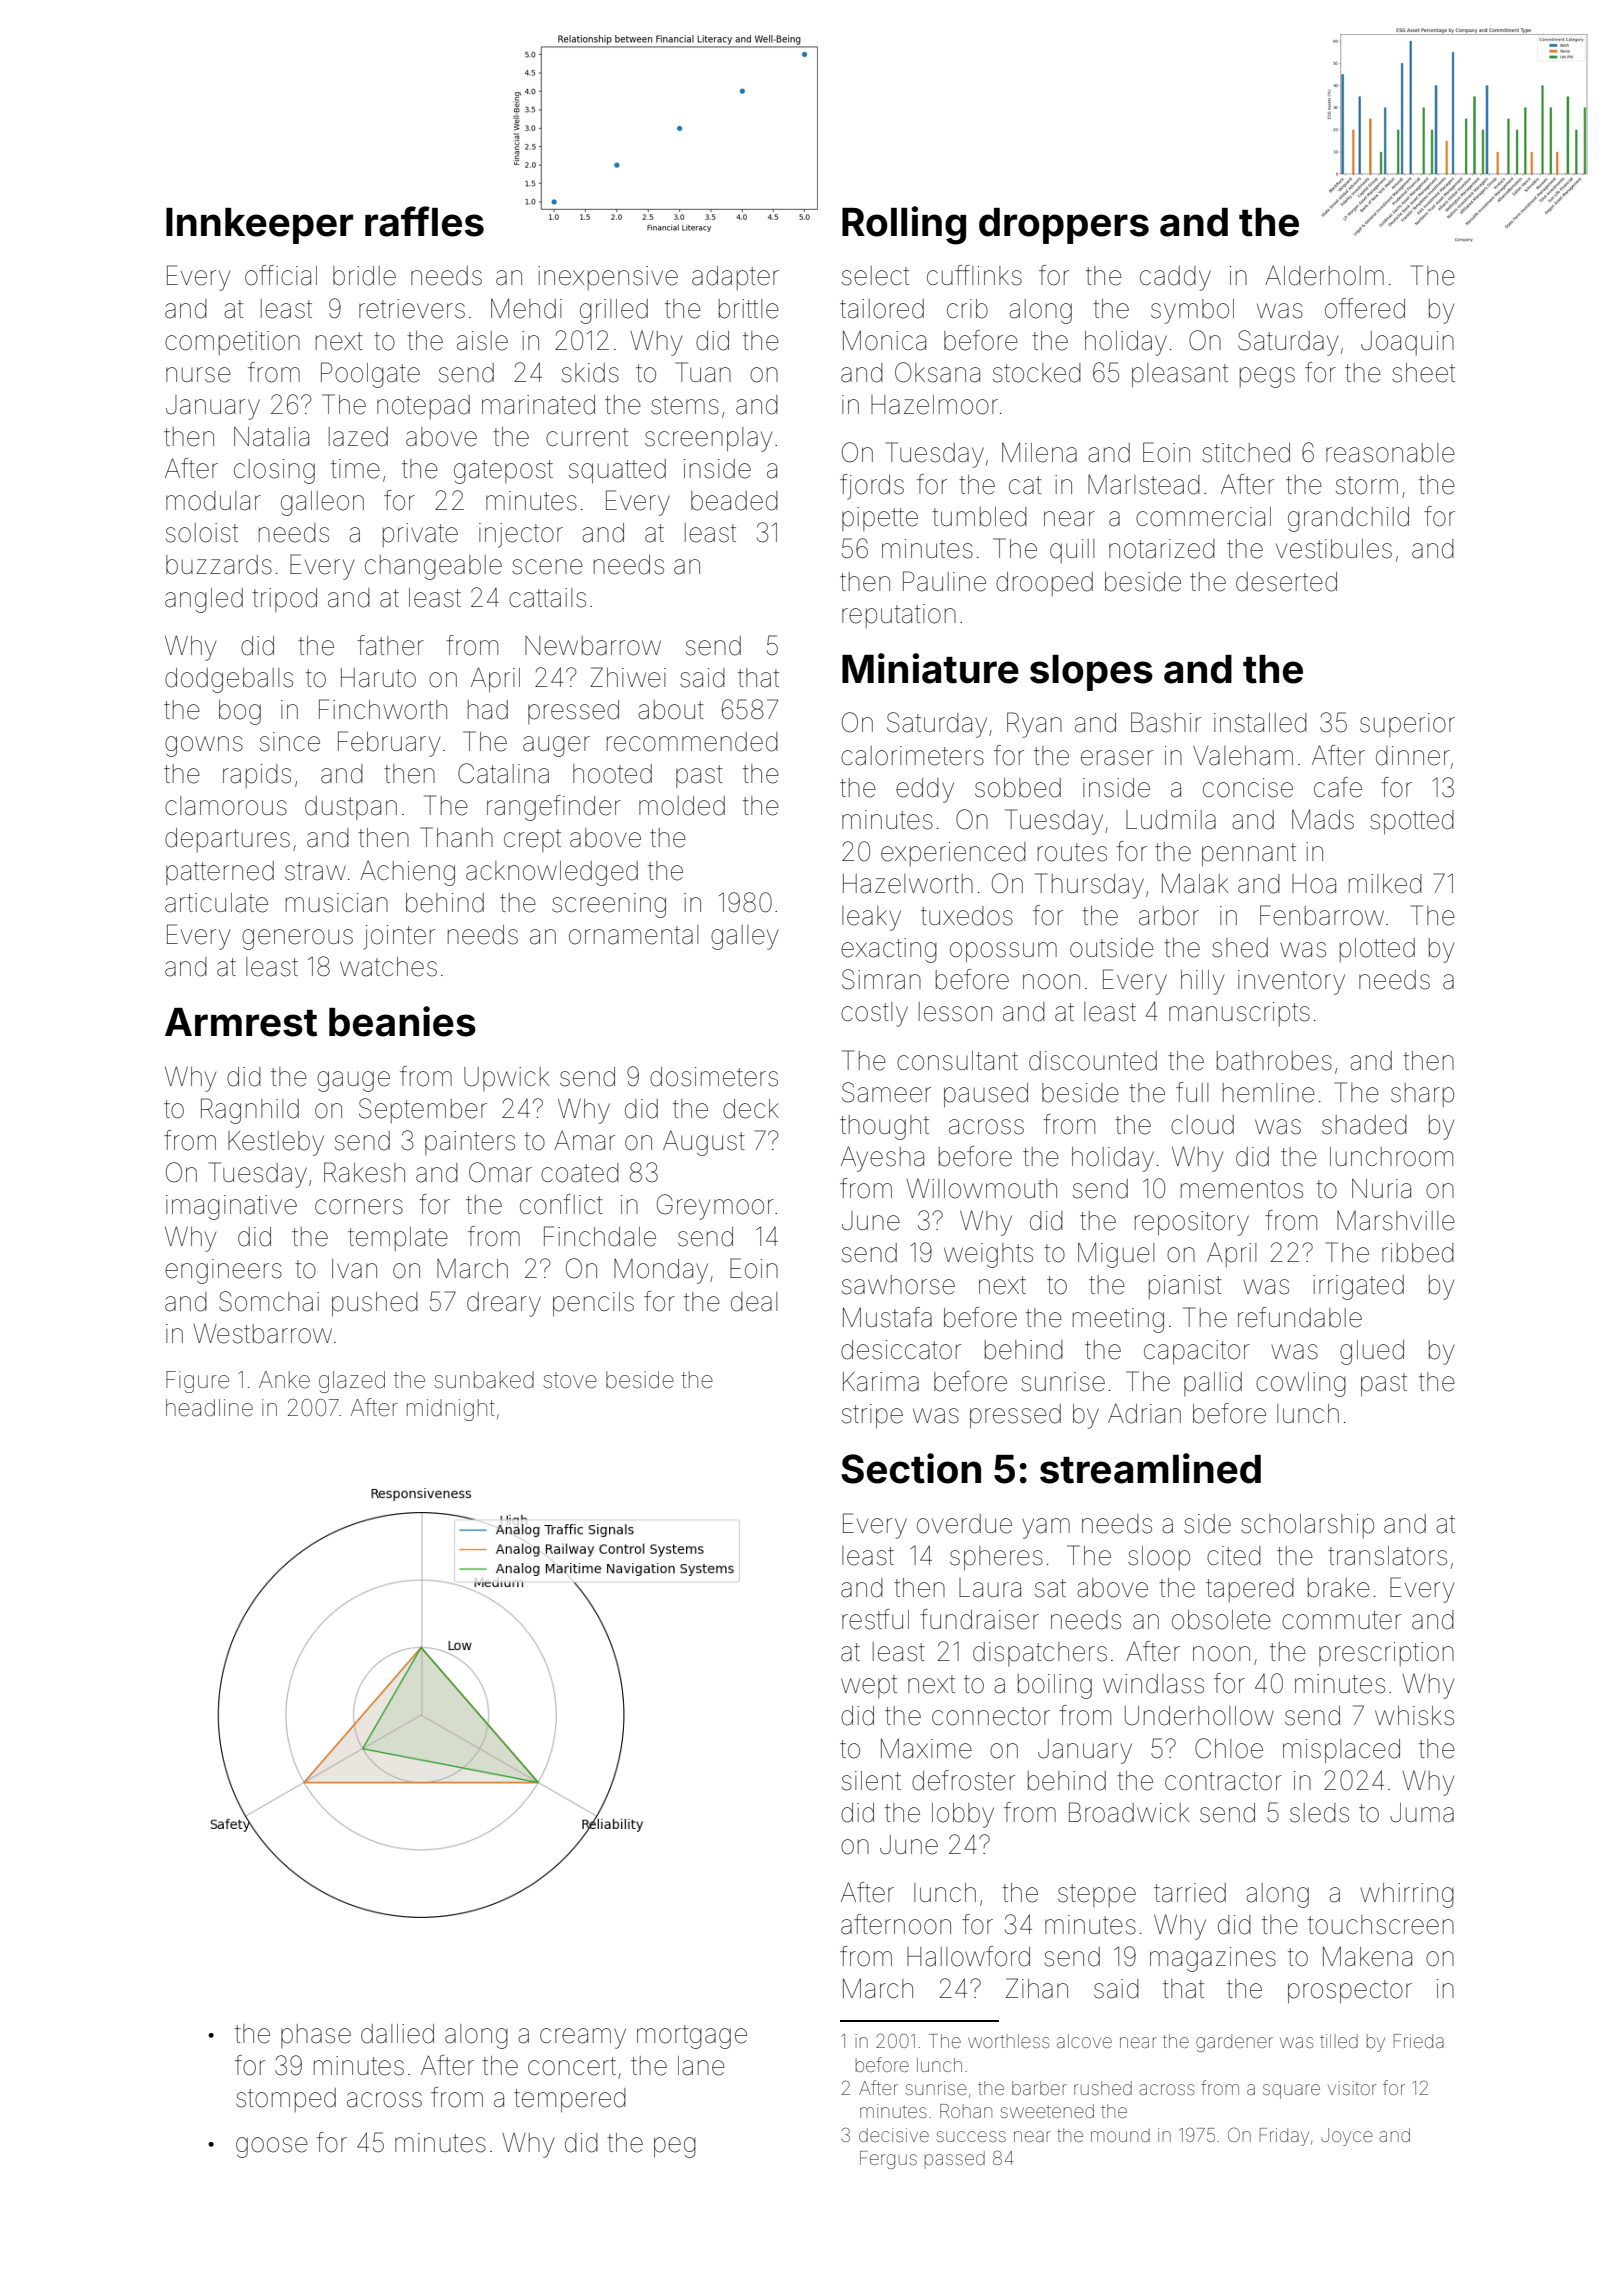 The height and width of the image is (2292, 1620). Describe the element at coordinates (904, 225) in the image. I see `Rolling` at that location.
